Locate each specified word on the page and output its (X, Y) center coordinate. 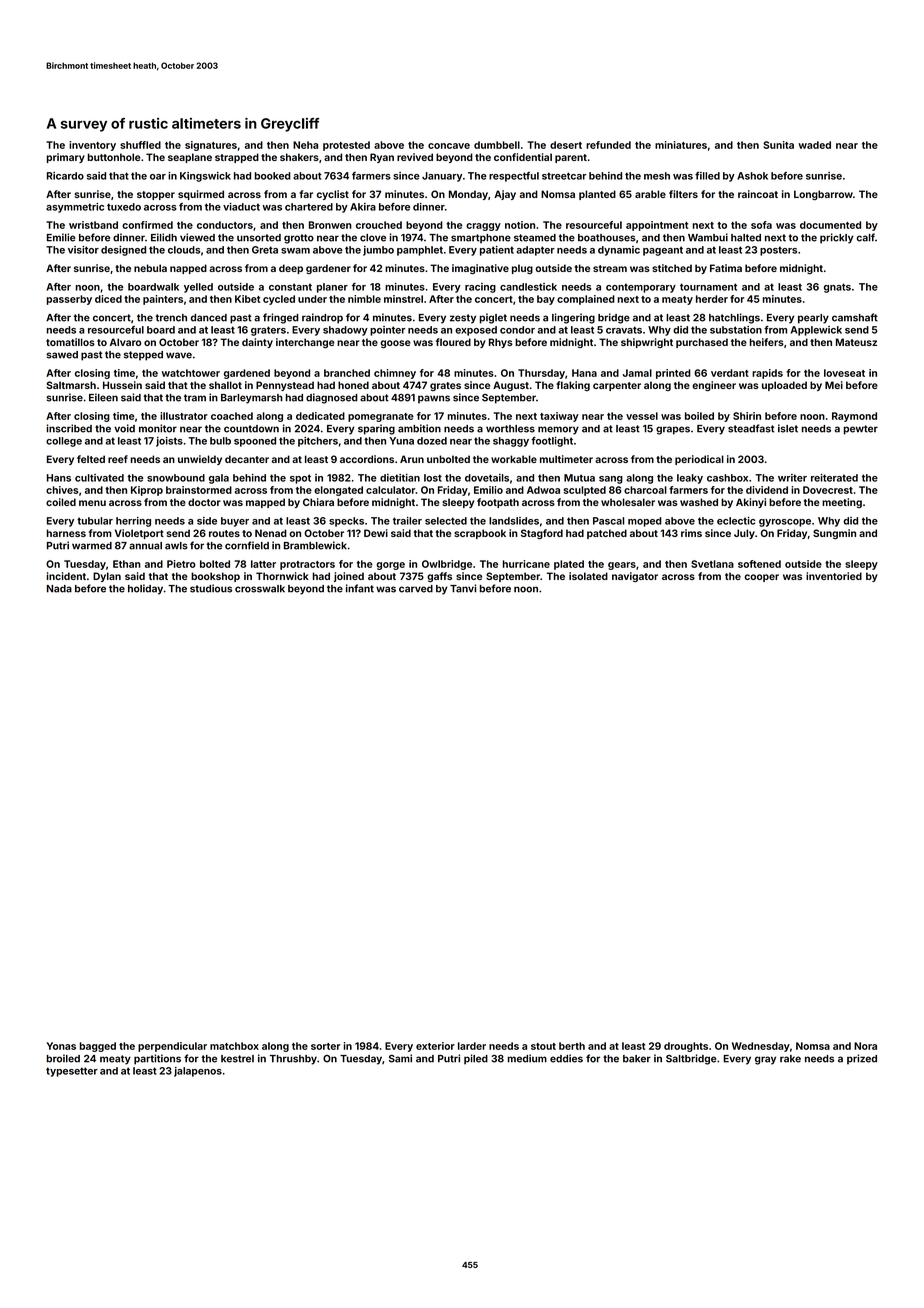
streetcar (564, 176)
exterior (435, 1046)
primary (66, 158)
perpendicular (172, 1047)
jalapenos (198, 1072)
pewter (861, 430)
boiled (699, 416)
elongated (338, 491)
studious (211, 588)
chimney (395, 374)
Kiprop (147, 491)
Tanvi (463, 588)
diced (108, 299)
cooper (761, 578)
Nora (865, 1046)
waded (814, 145)
